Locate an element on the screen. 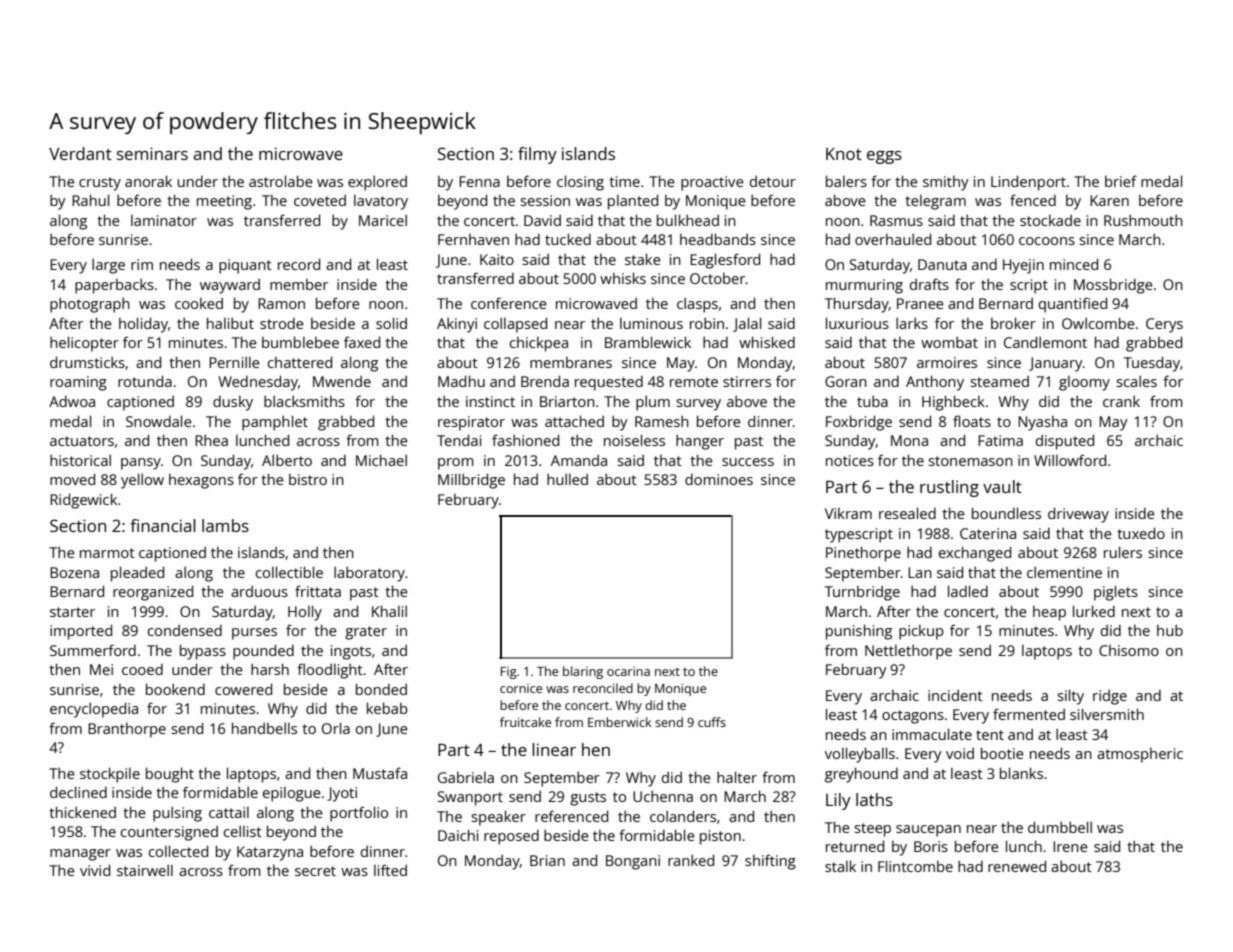 This screenshot has height=952, width=1233. condensed is located at coordinates (185, 630).
